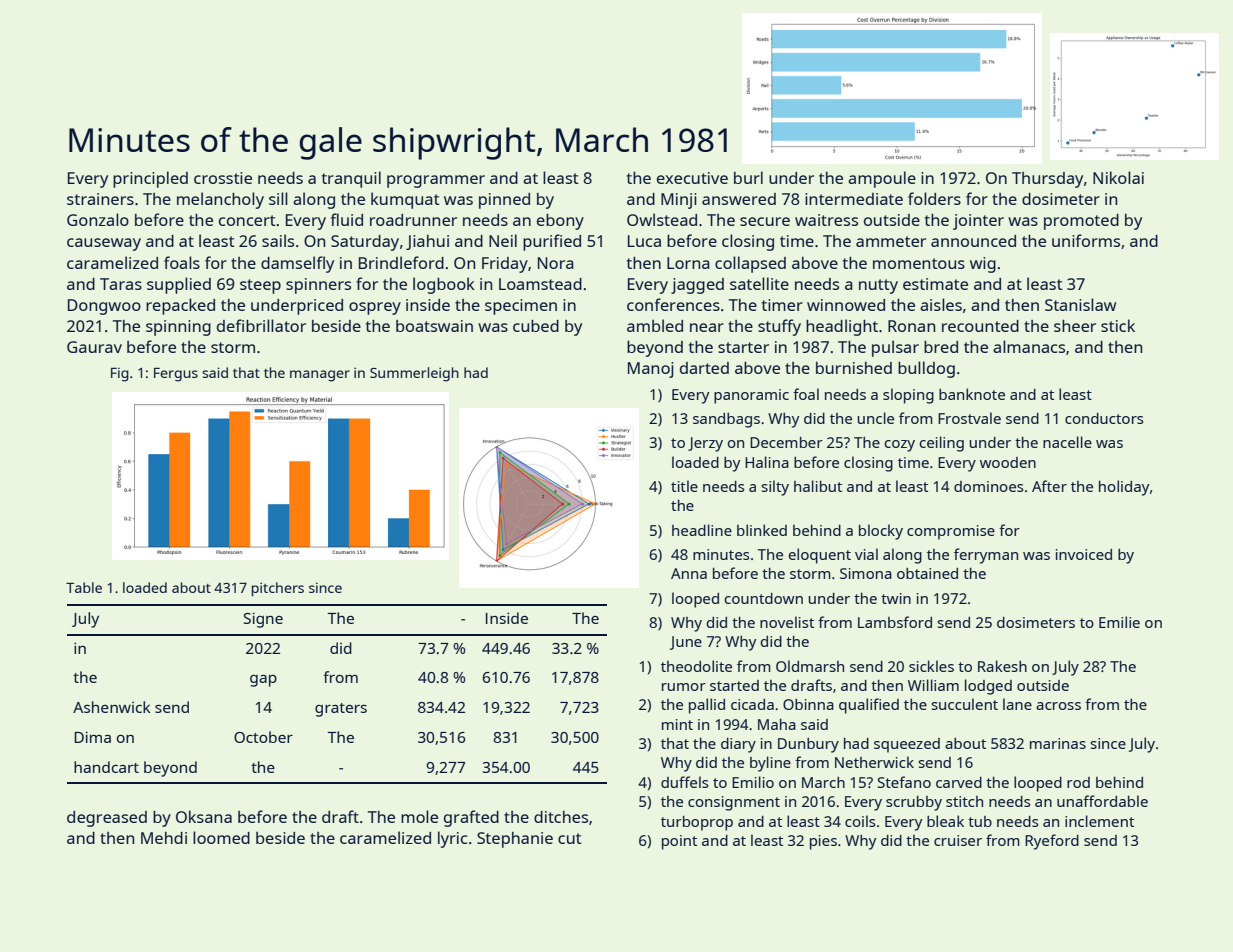  Describe the element at coordinates (704, 368) in the document. I see `darted` at that location.
